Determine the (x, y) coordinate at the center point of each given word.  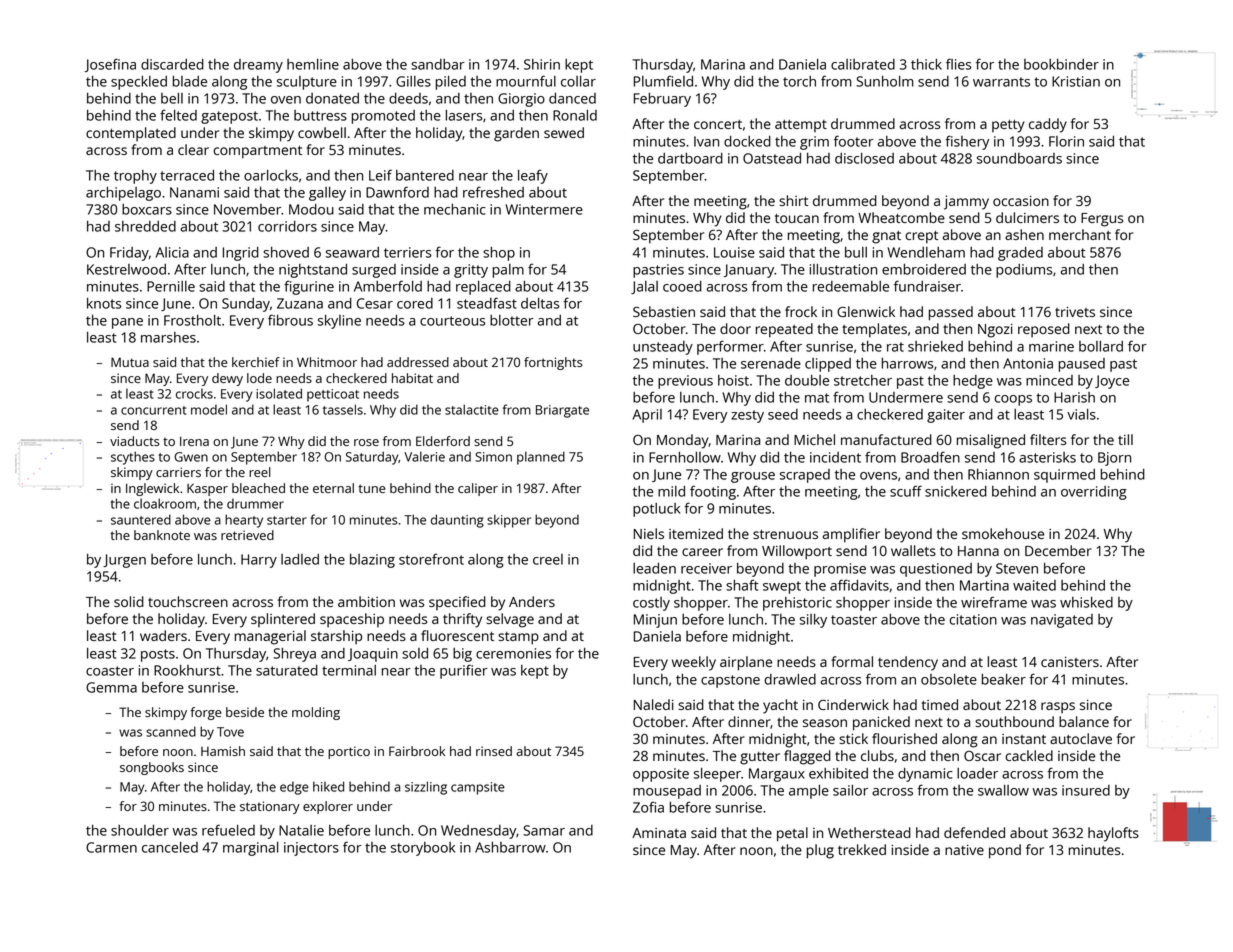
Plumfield (663, 81)
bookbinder (1061, 64)
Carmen (111, 847)
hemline (313, 64)
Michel (814, 439)
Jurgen (124, 561)
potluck (656, 510)
